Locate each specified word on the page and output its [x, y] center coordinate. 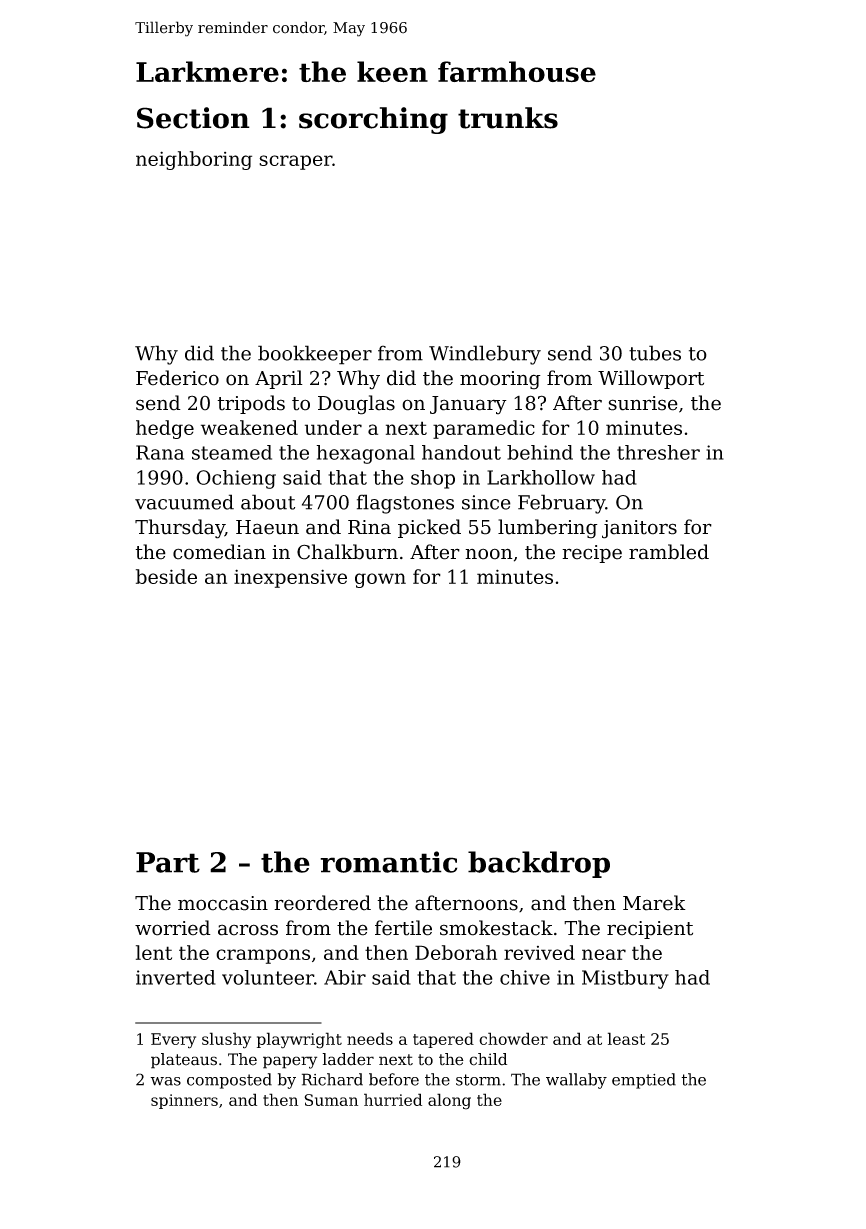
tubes [655, 353]
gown [380, 580]
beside [166, 576]
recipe [592, 554]
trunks [508, 118]
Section [193, 118]
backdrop [539, 864]
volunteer [268, 977]
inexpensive [290, 578]
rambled [669, 552]
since [486, 502]
